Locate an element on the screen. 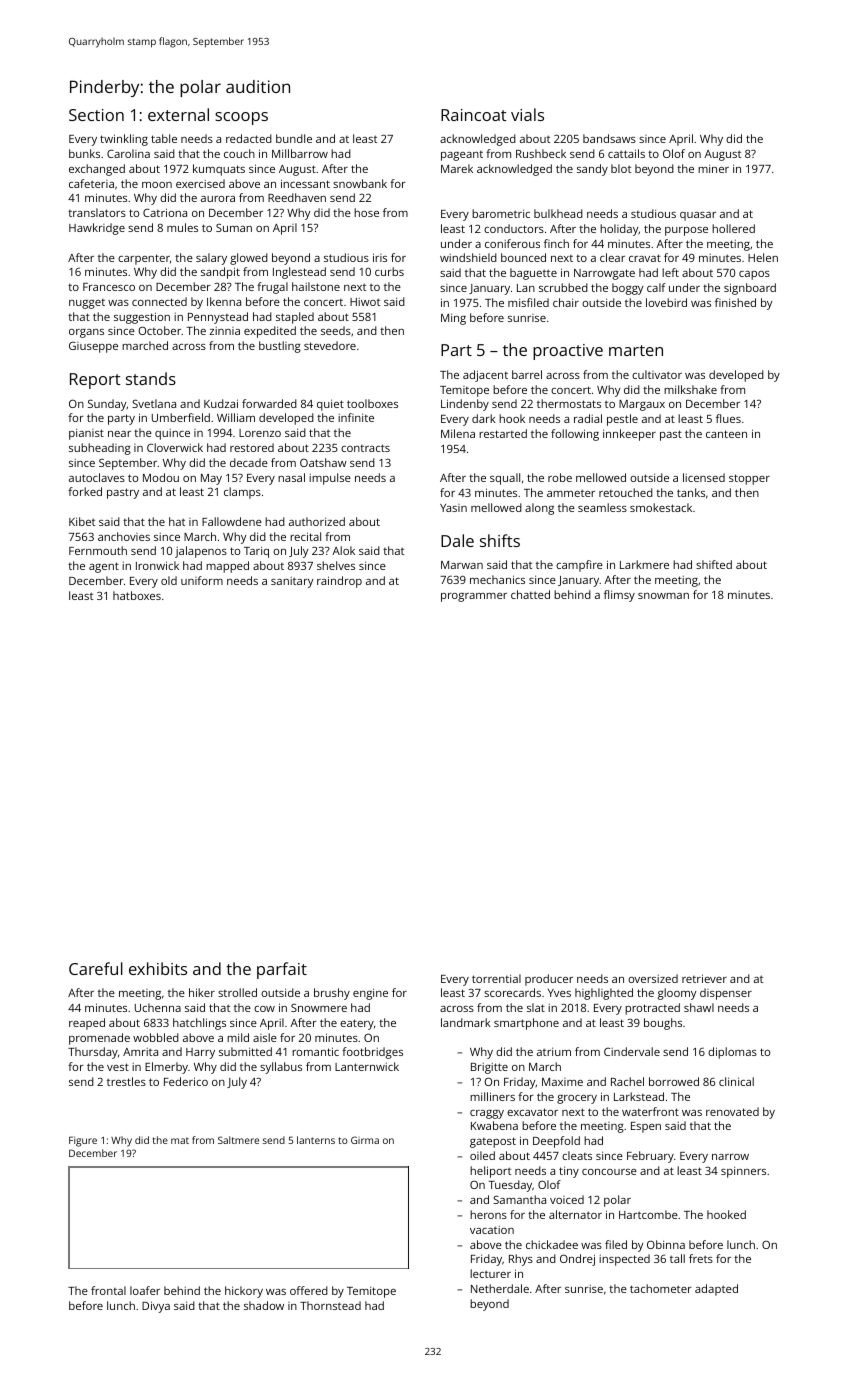 The image size is (849, 1400). parfait is located at coordinates (282, 970).
